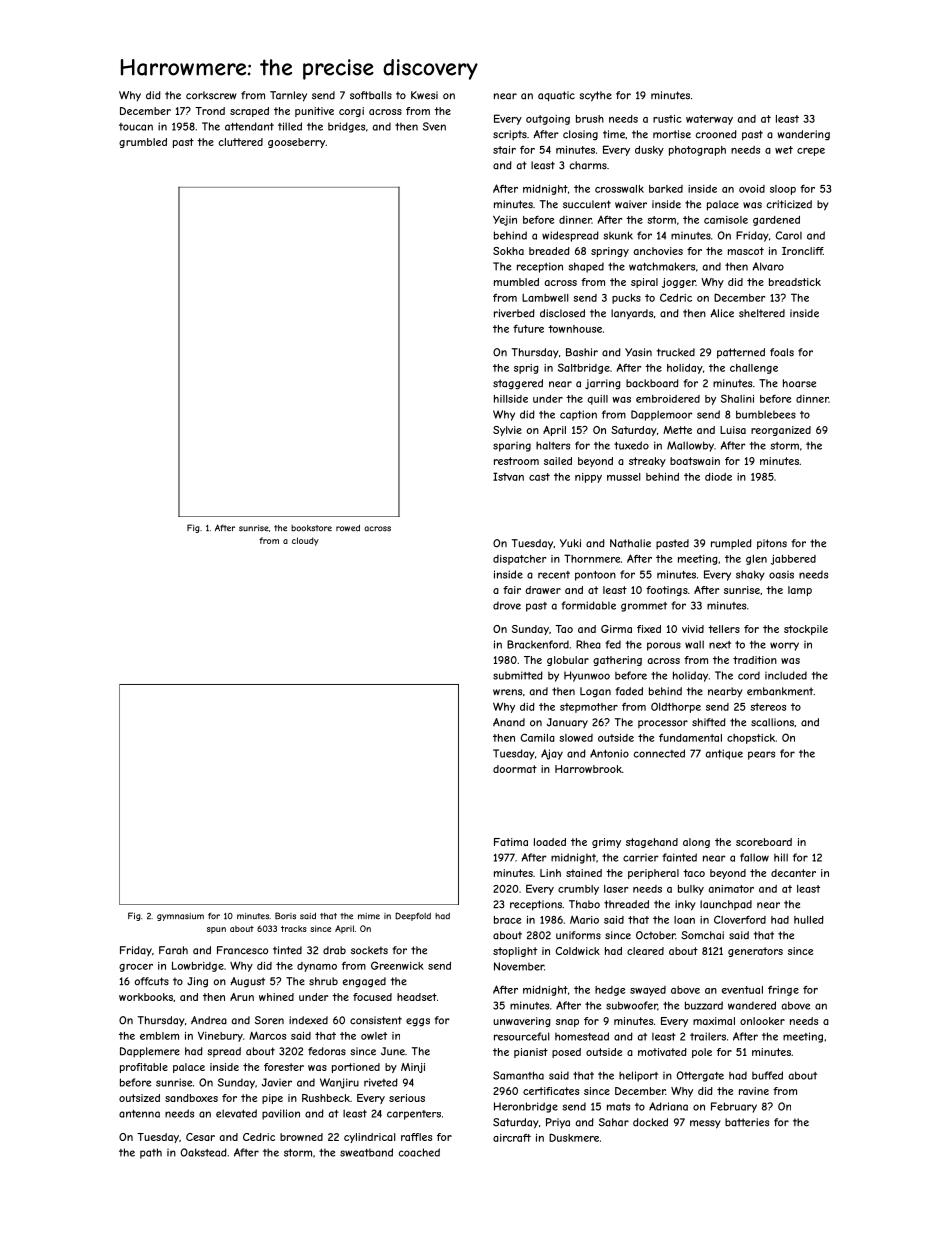  Describe the element at coordinates (781, 431) in the image. I see `reorganized` at that location.
